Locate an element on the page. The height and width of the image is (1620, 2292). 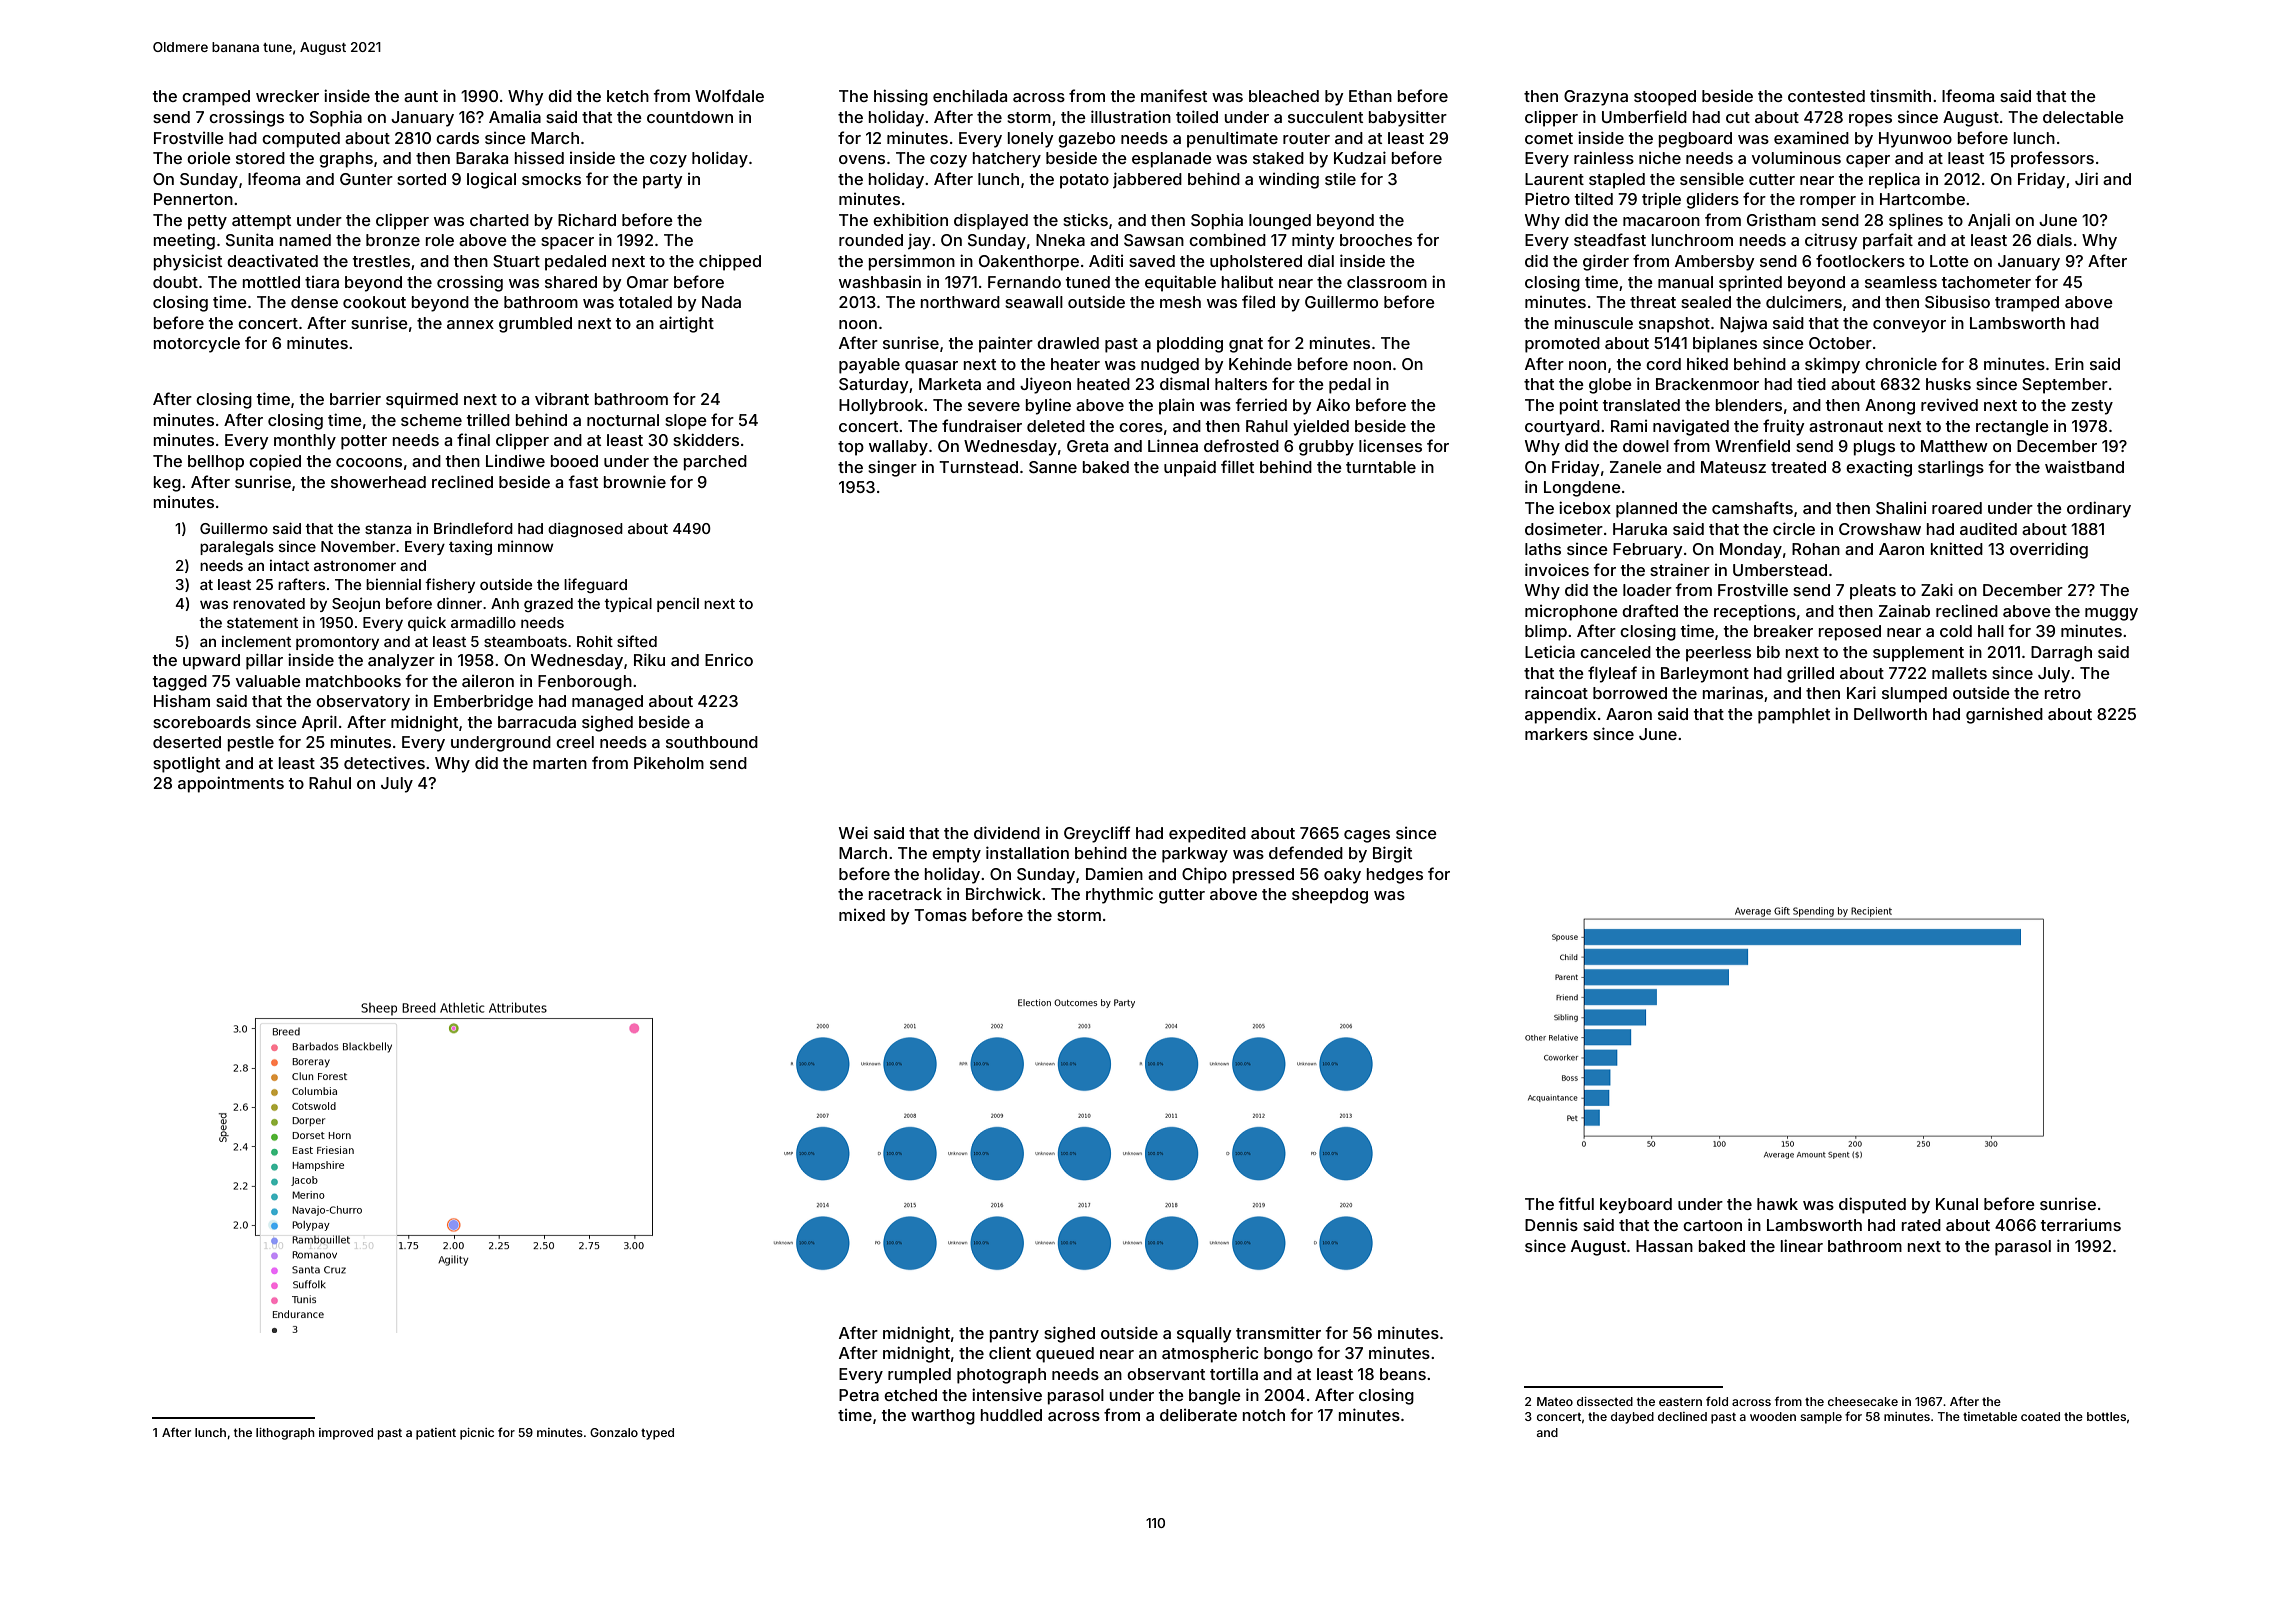
fillet is located at coordinates (1237, 466).
